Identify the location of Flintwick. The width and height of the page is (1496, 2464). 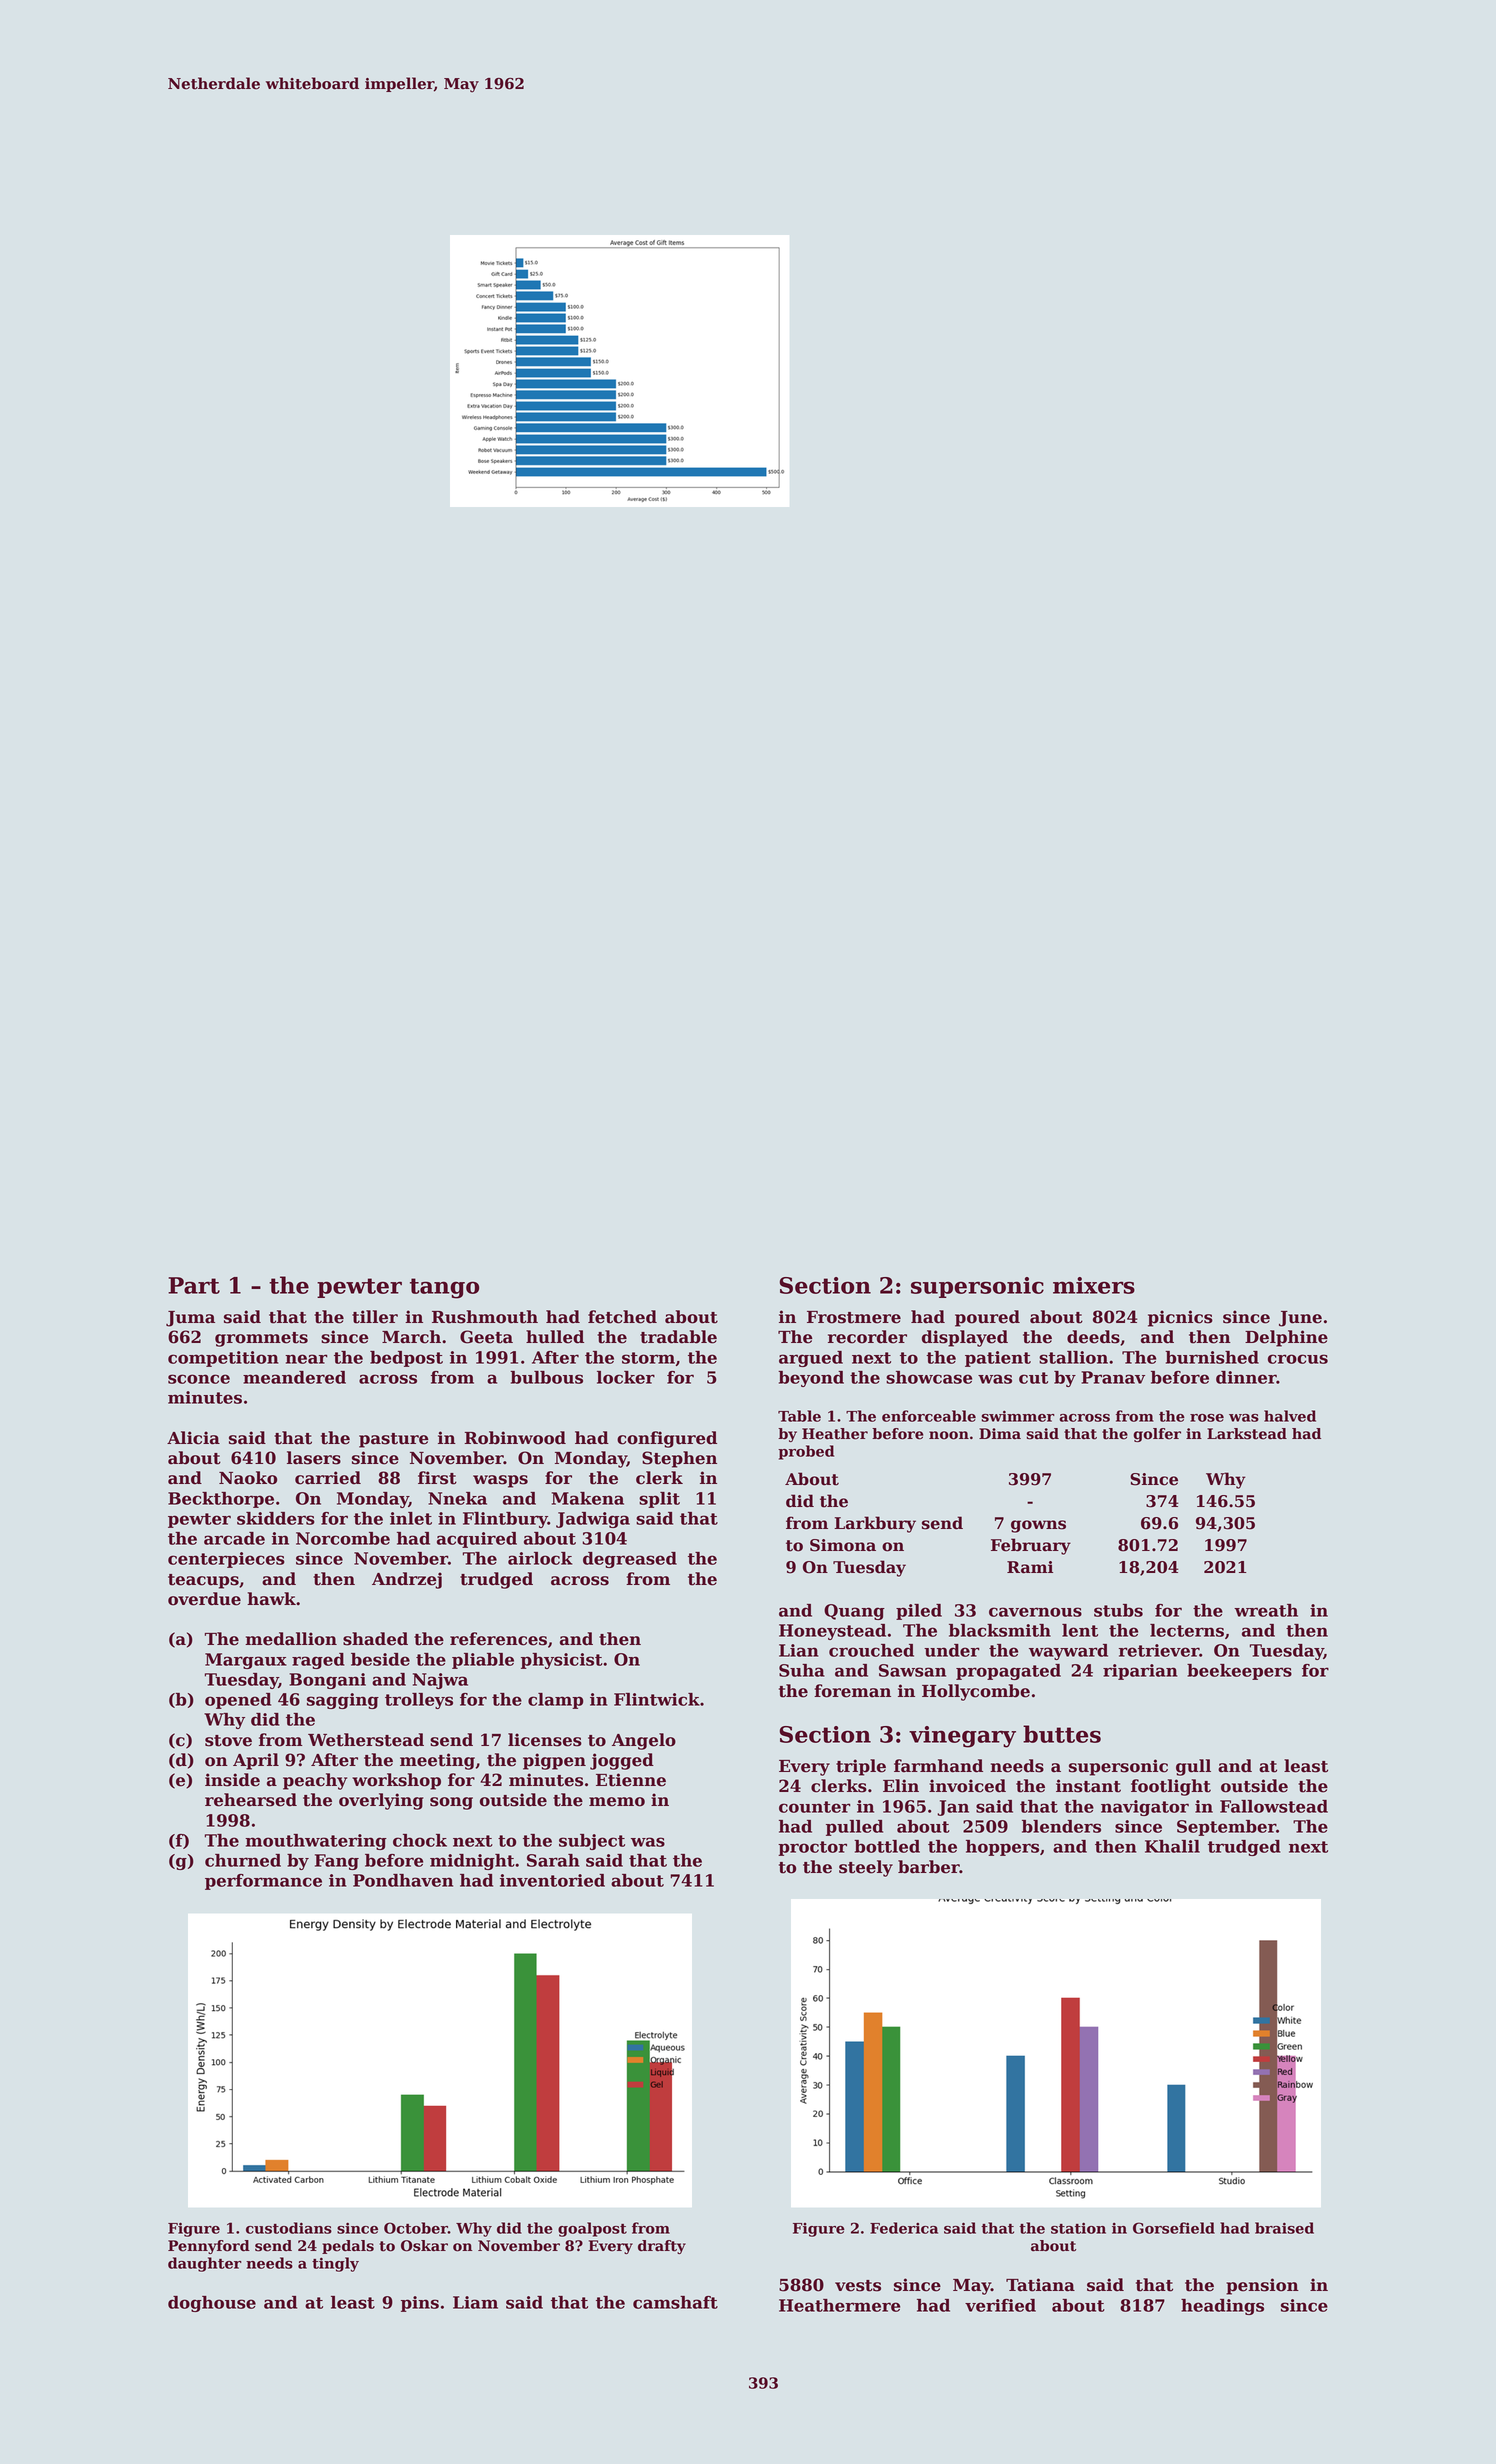
(657, 1699).
